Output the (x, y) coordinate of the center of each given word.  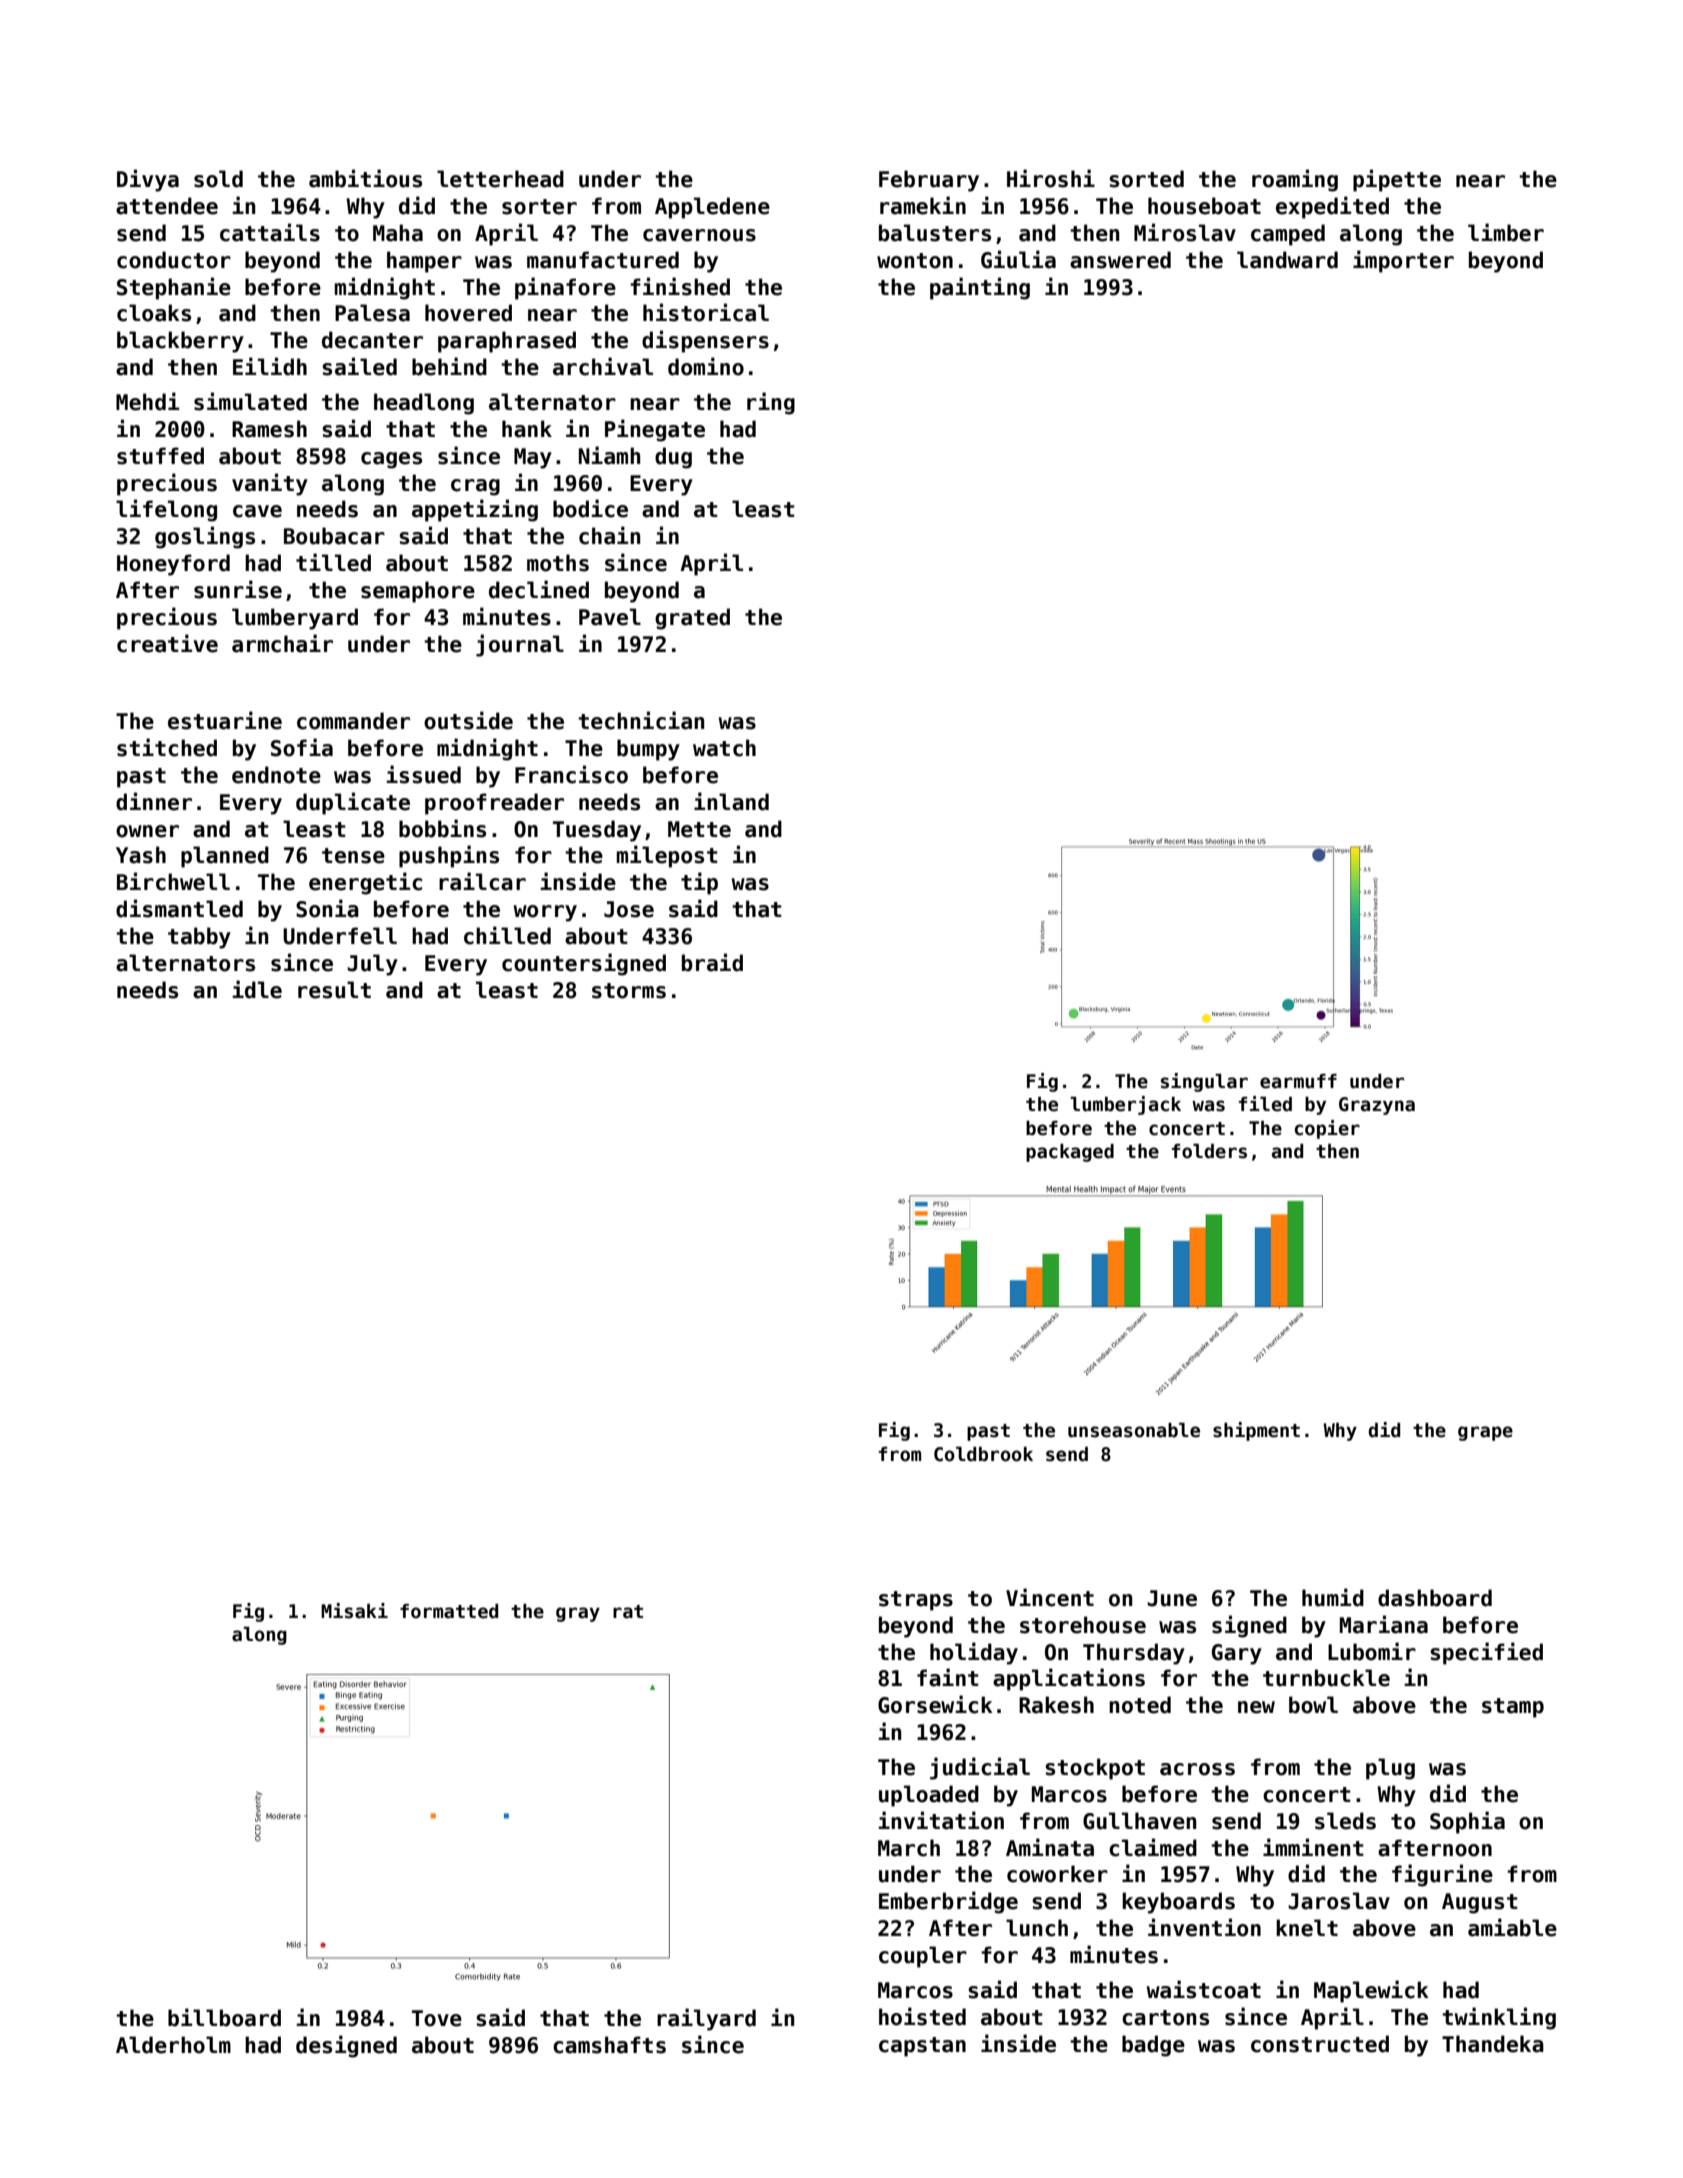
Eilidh (270, 366)
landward (1287, 260)
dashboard (1435, 1598)
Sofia (302, 747)
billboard (224, 2017)
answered (1120, 260)
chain (609, 535)
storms (629, 991)
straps (916, 1601)
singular (1204, 1082)
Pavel (610, 617)
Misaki (354, 1611)
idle (257, 989)
